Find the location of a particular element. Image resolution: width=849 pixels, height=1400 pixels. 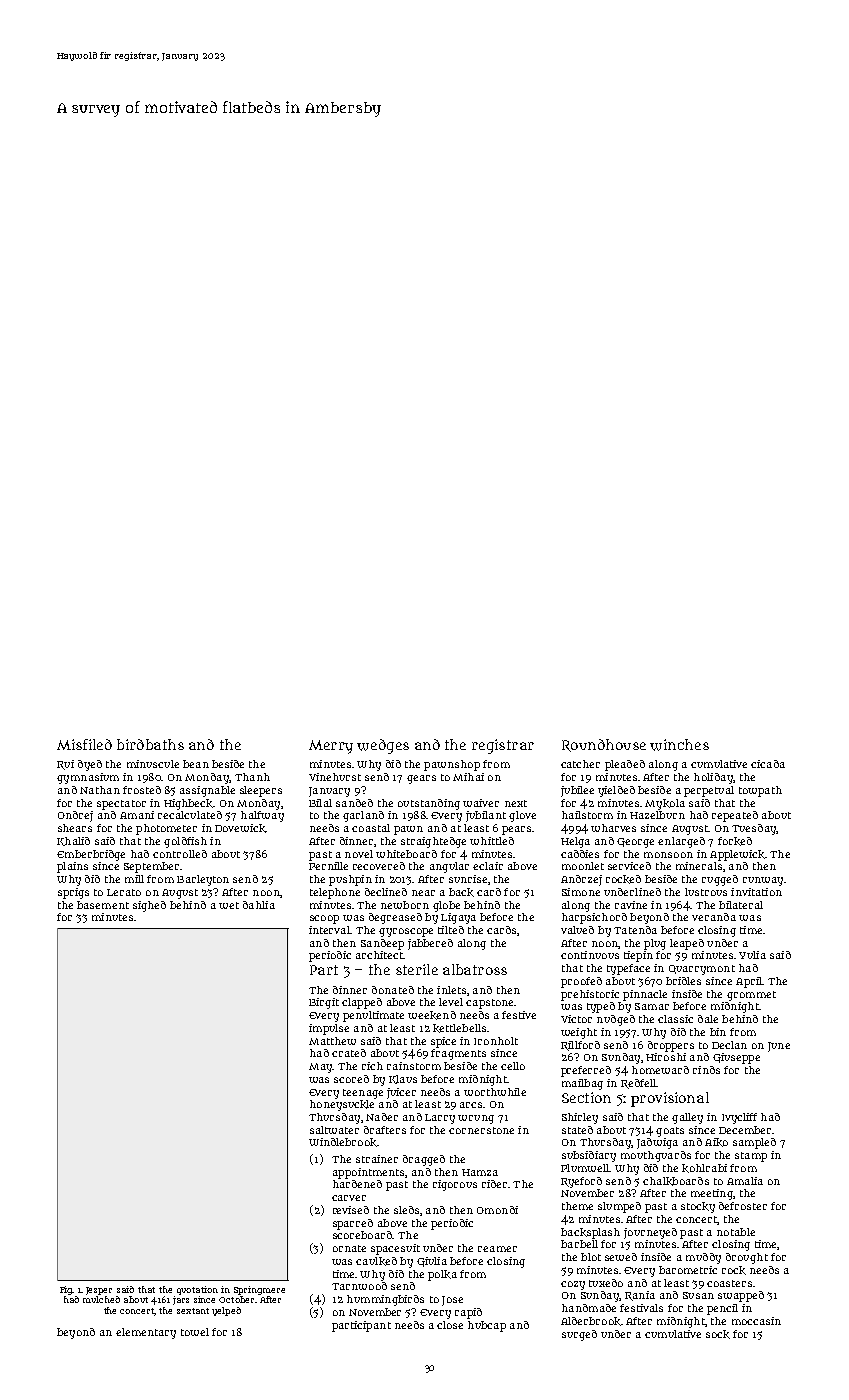

sleds is located at coordinates (406, 1210).
